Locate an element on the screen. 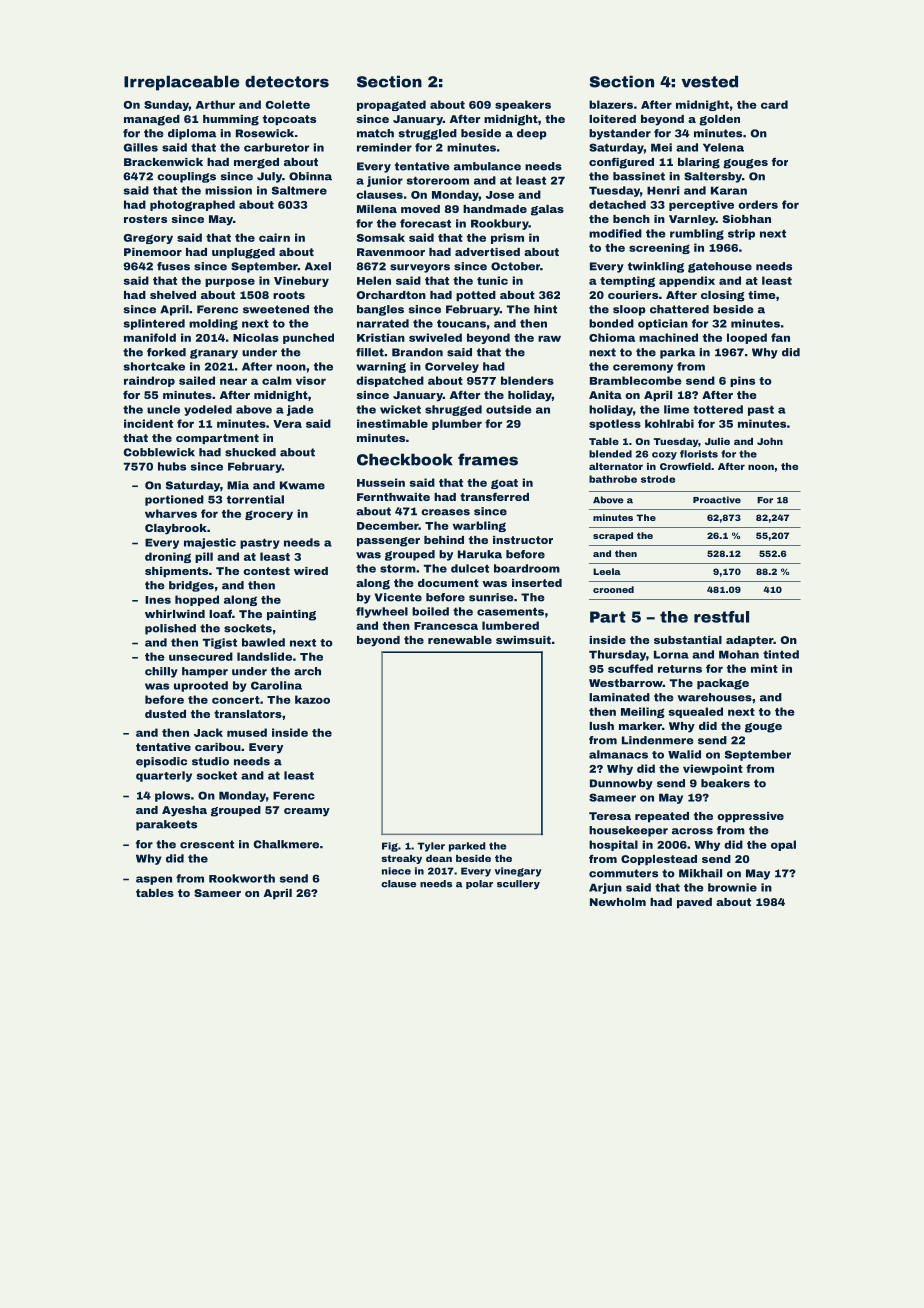 The height and width of the screenshot is (1308, 924). Rookworth is located at coordinates (242, 878).
